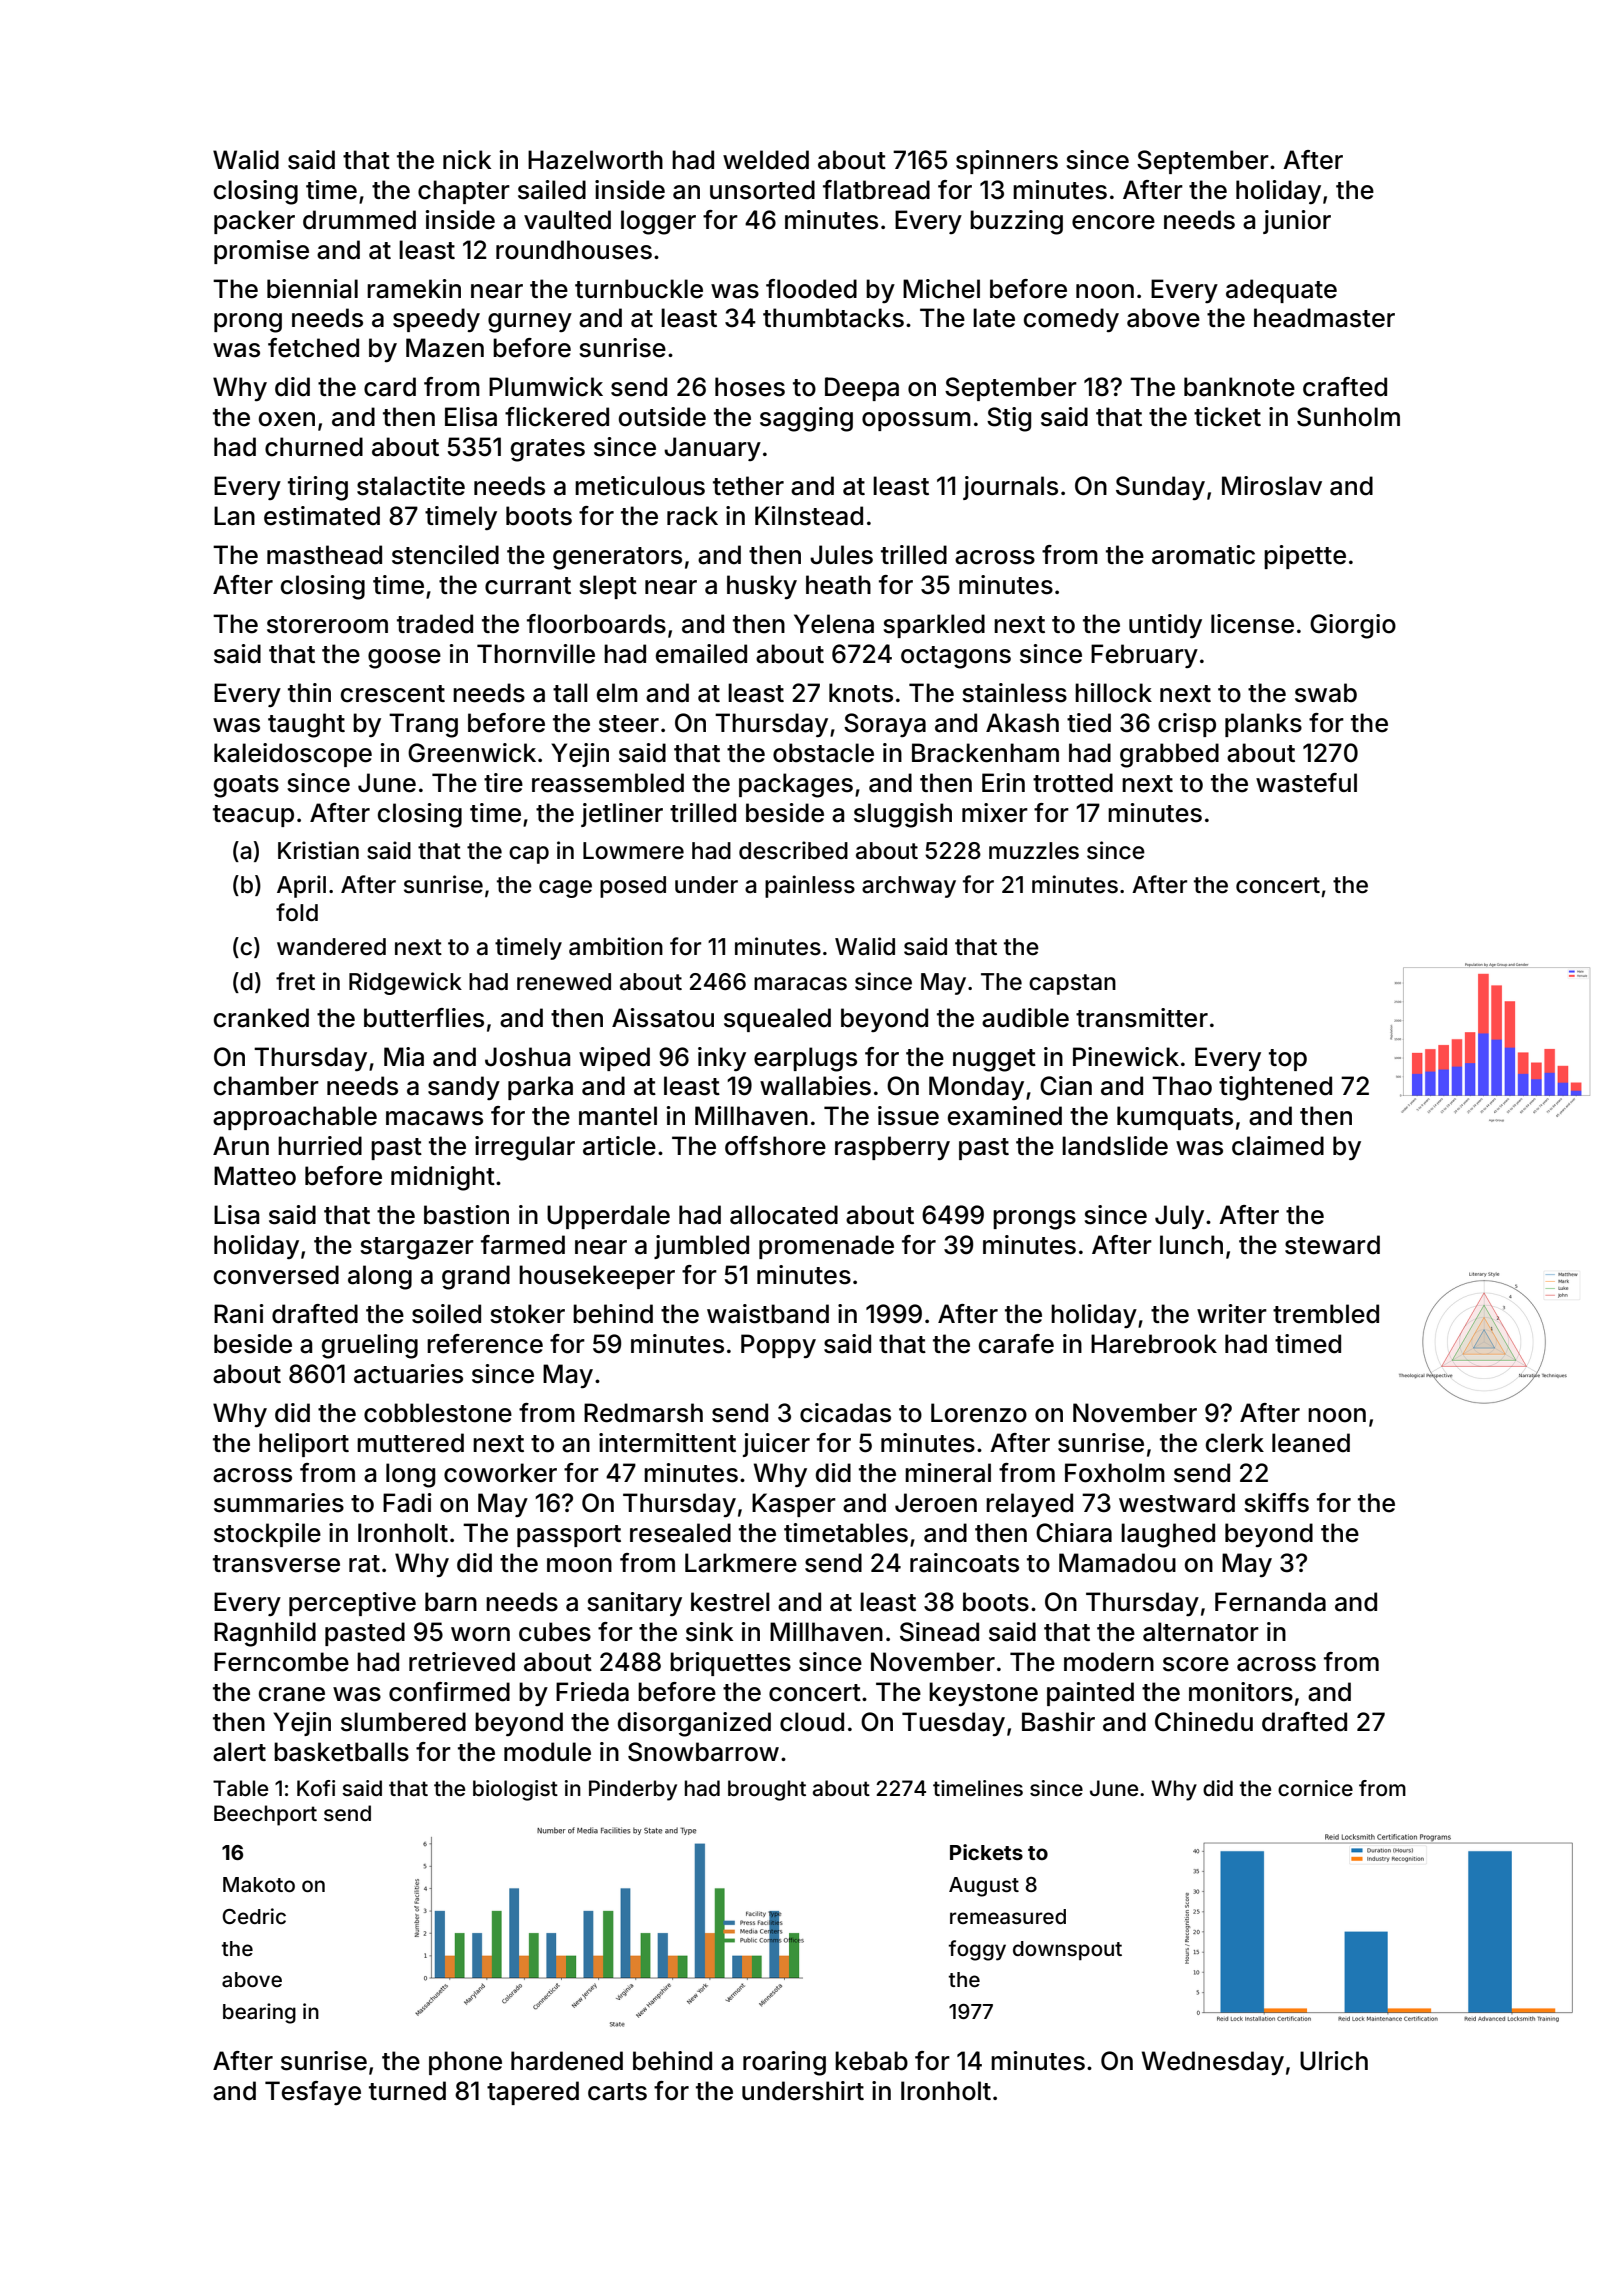 The width and height of the image is (1620, 2292). What do you see at coordinates (304, 1445) in the image?
I see `heliport` at bounding box center [304, 1445].
